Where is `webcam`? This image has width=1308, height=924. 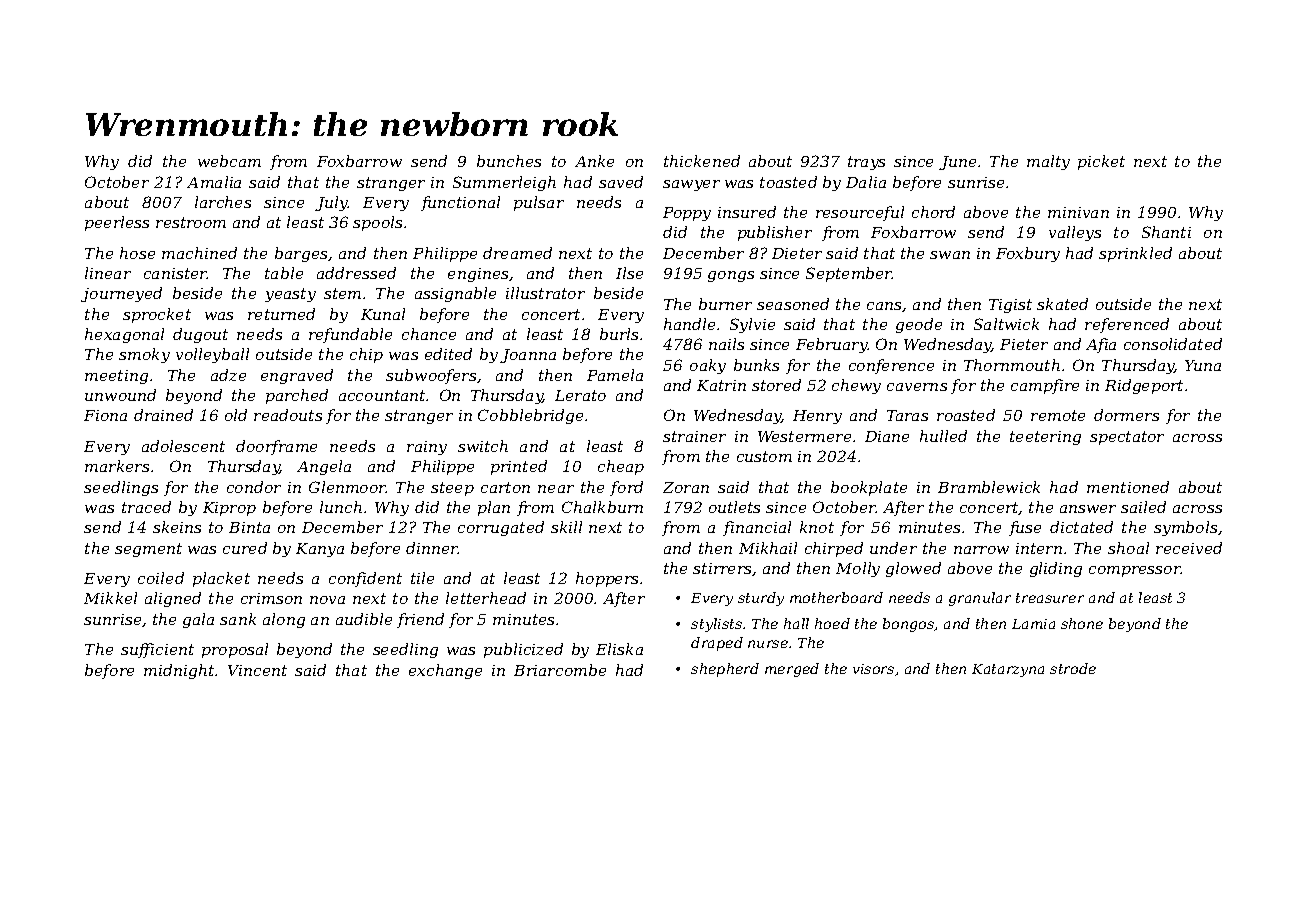
webcam is located at coordinates (229, 161).
